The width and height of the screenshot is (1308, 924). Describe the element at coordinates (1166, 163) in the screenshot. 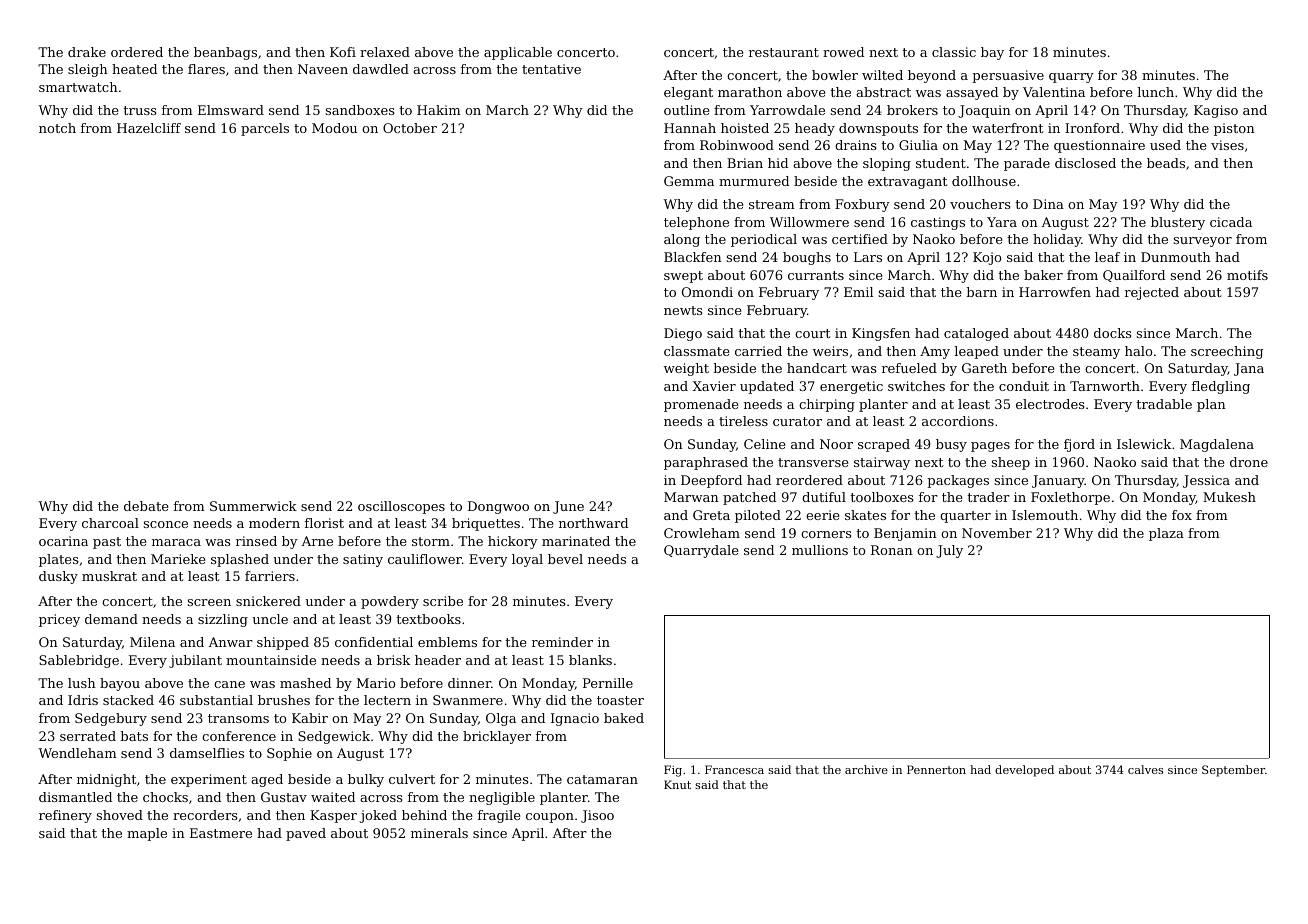

I see `beads` at that location.
